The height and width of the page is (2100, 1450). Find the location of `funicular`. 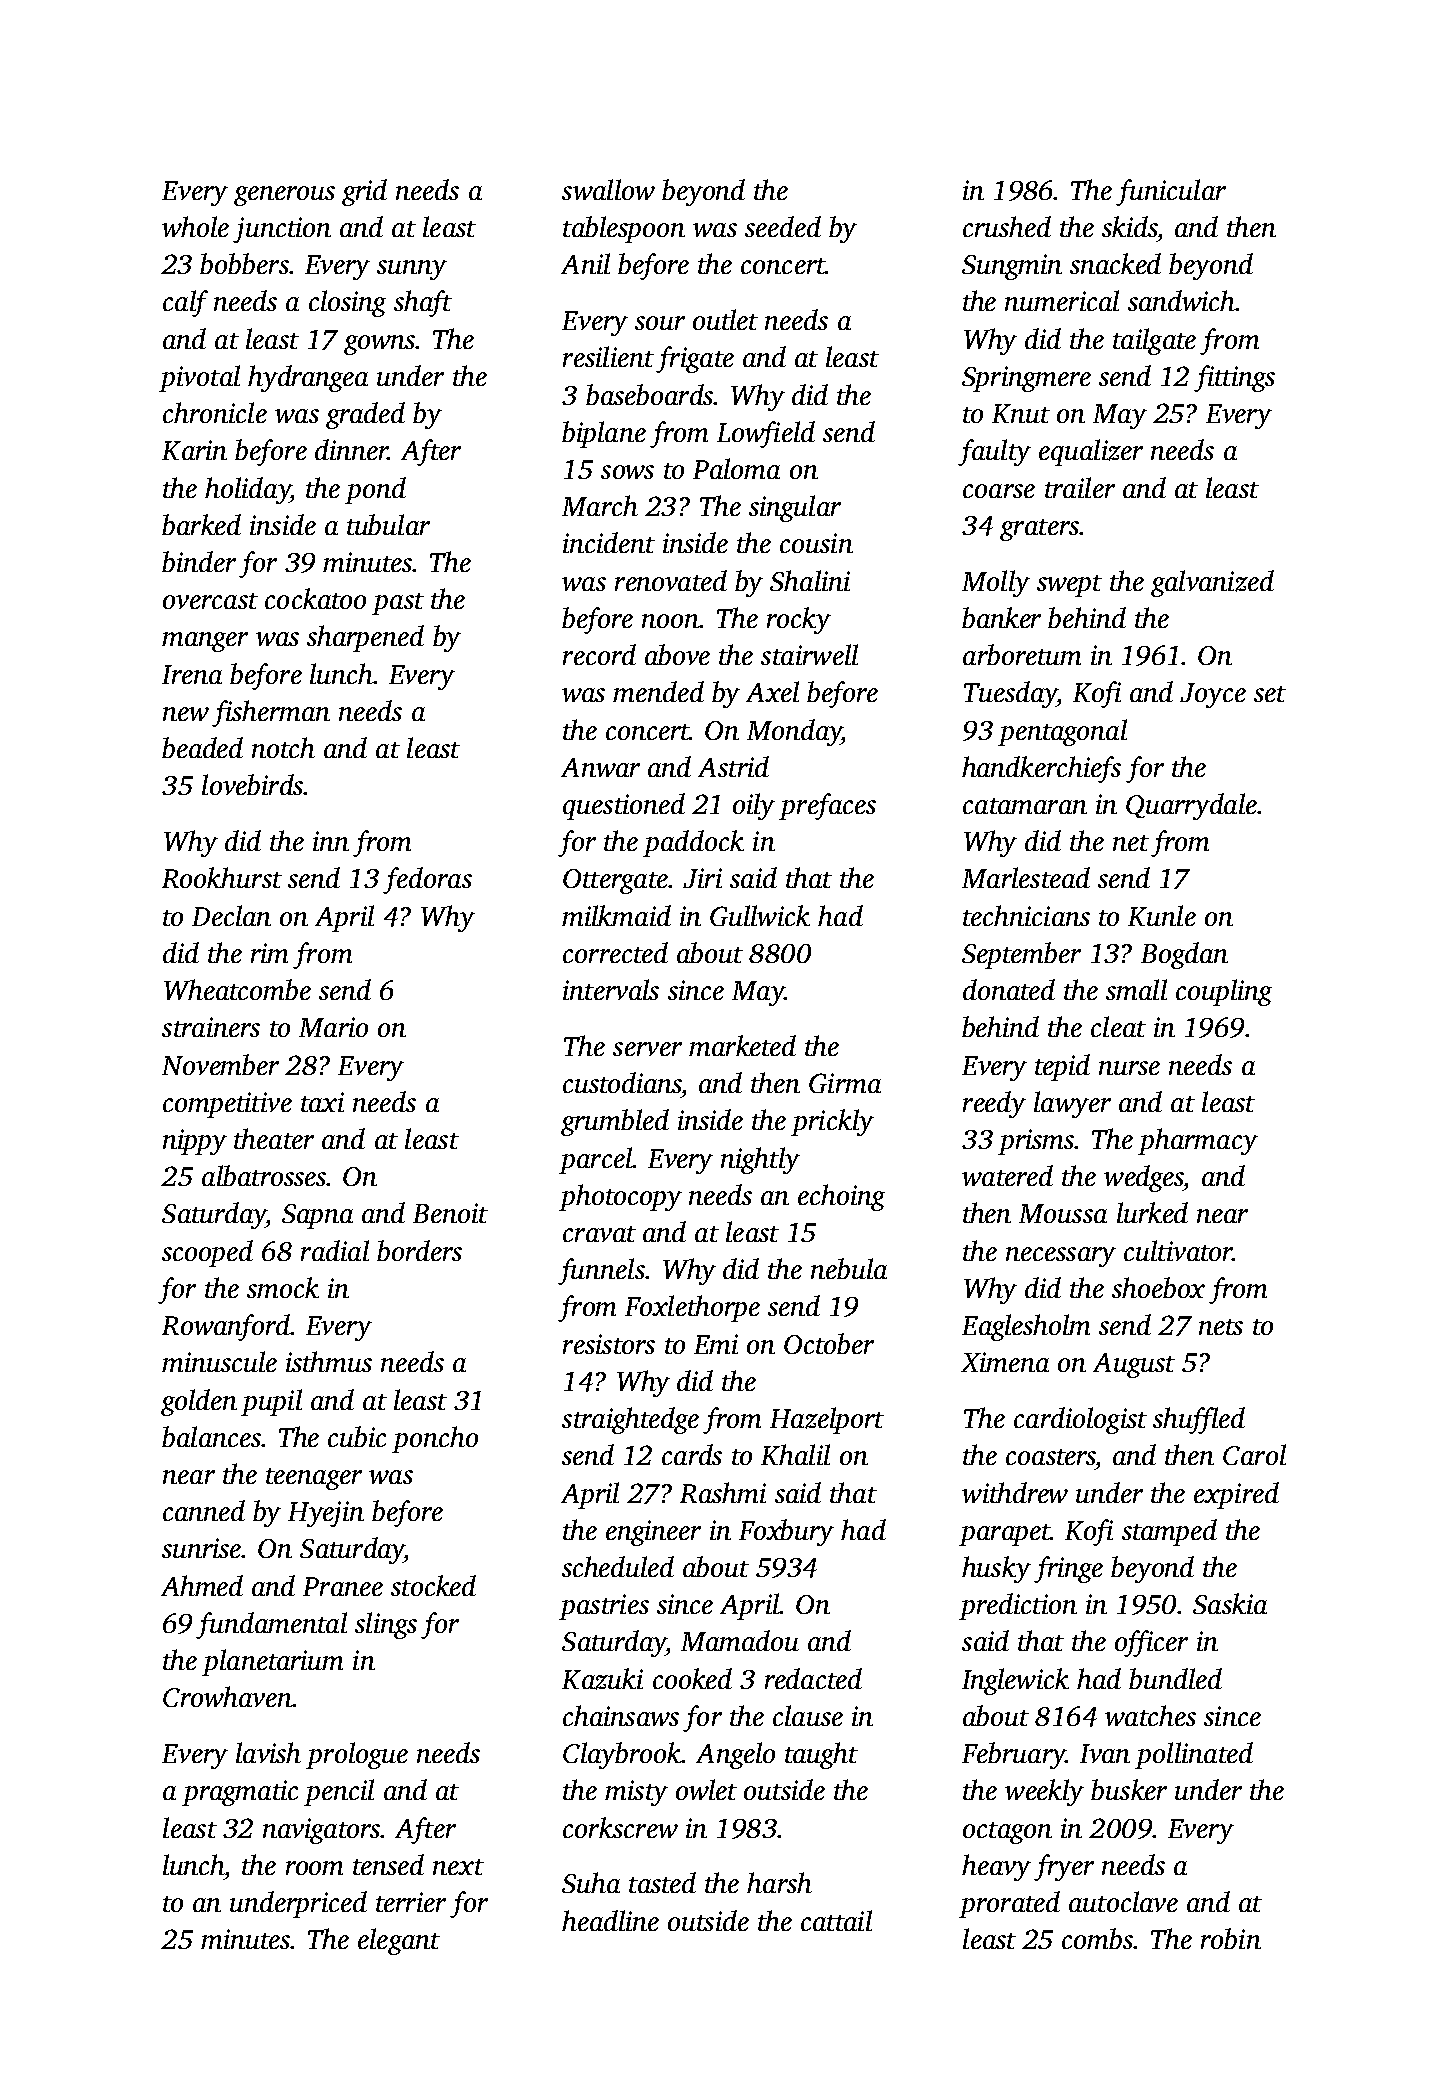

funicular is located at coordinates (1171, 192).
